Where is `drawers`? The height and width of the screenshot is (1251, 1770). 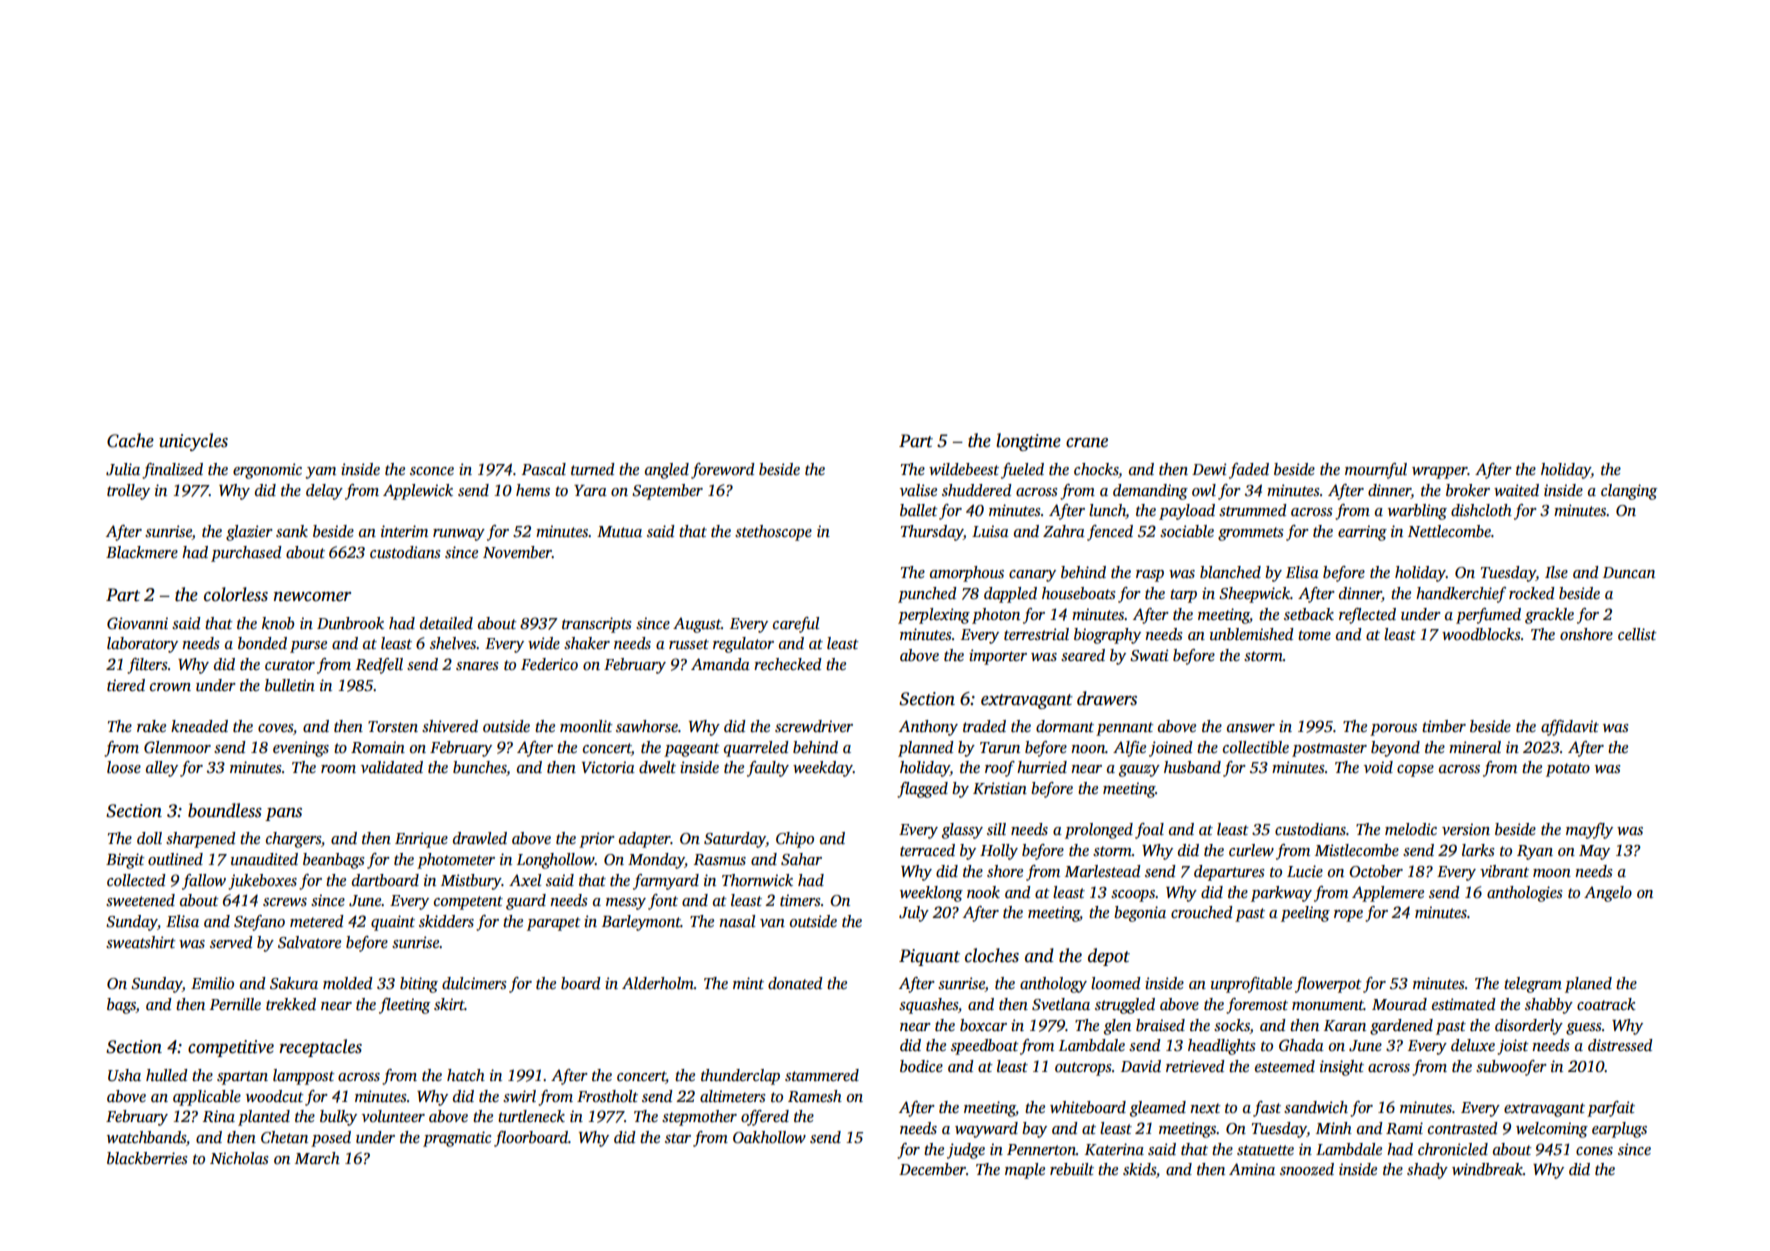 drawers is located at coordinates (1107, 698).
